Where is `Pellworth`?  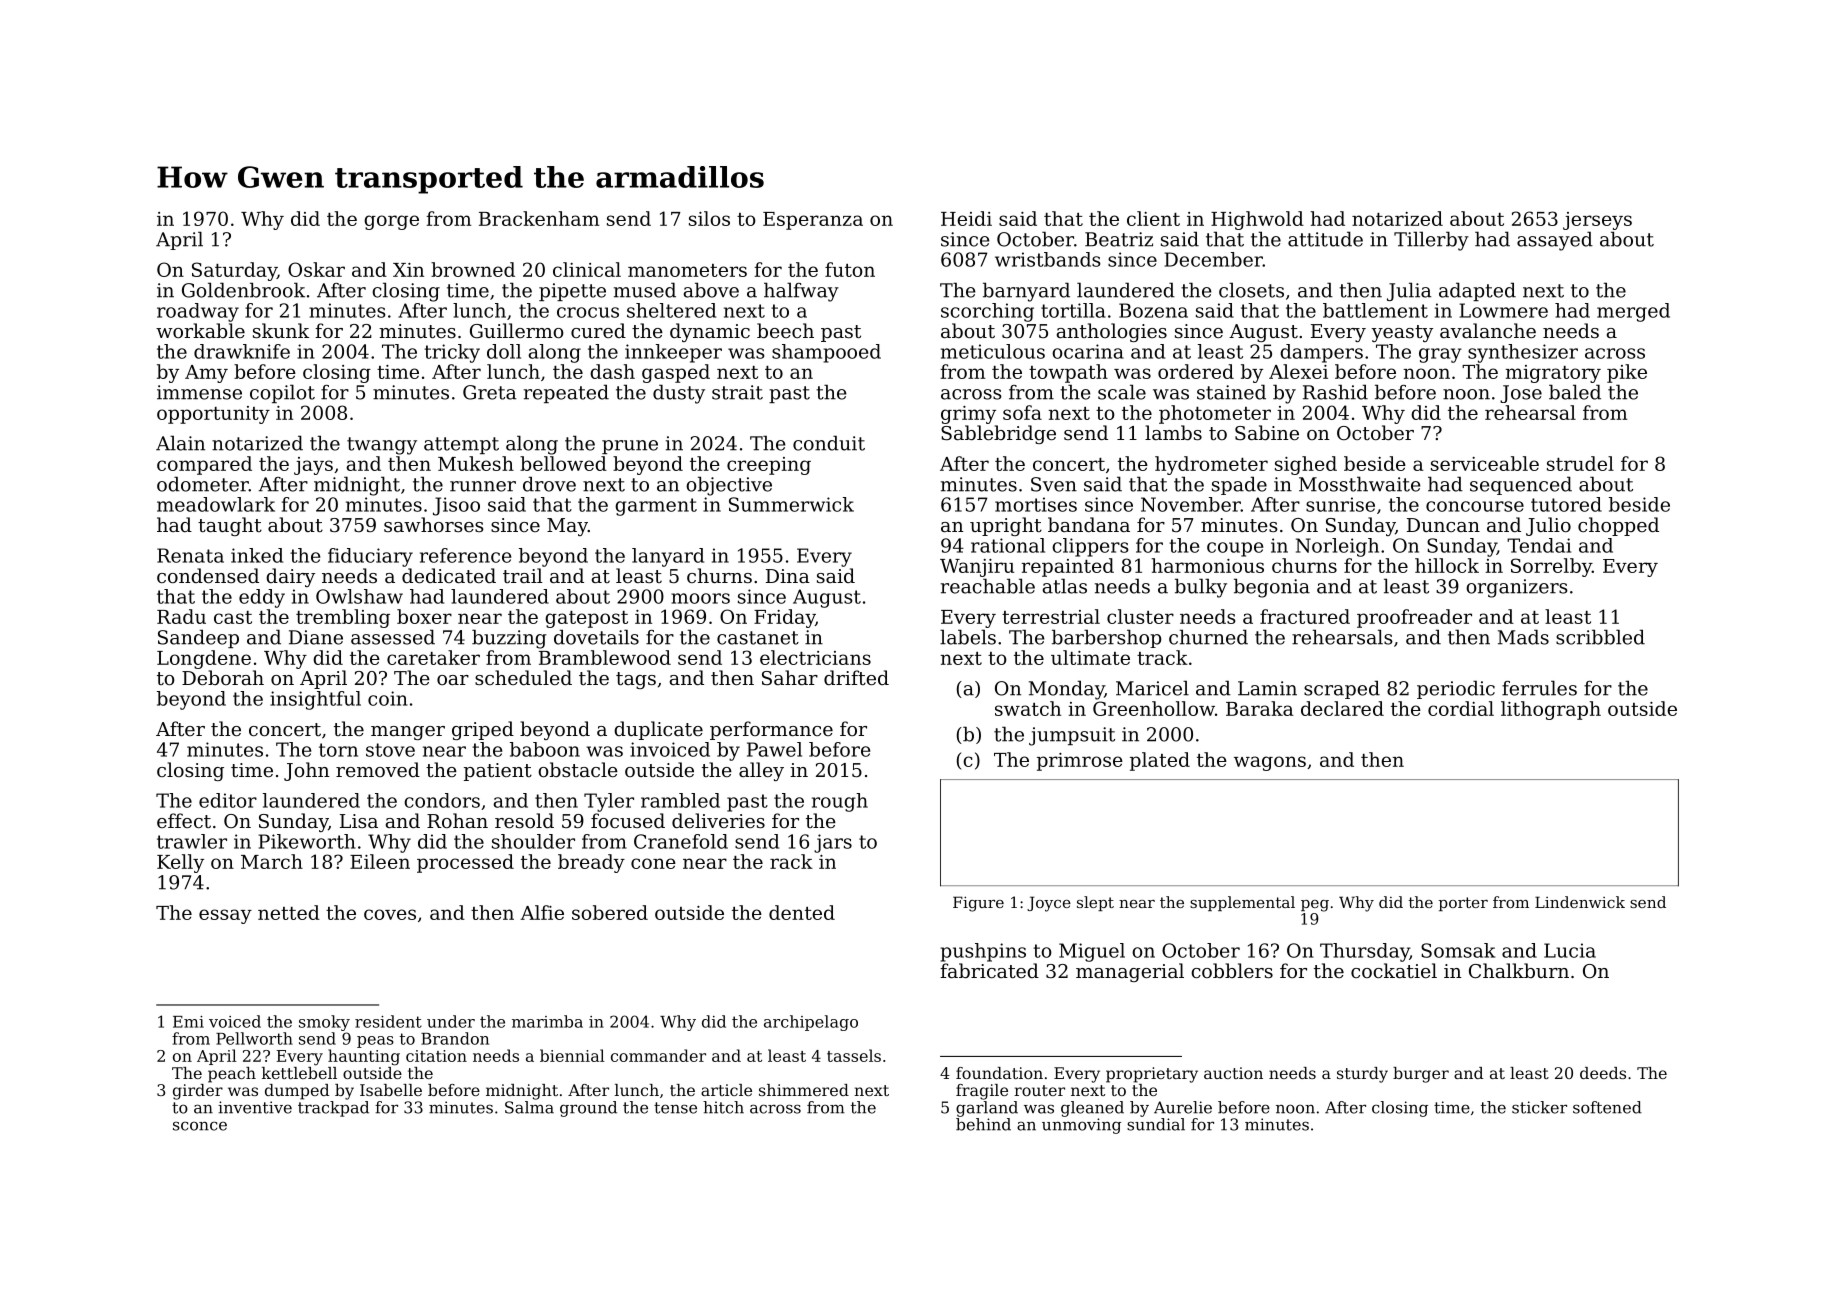
Pellworth is located at coordinates (254, 1038).
